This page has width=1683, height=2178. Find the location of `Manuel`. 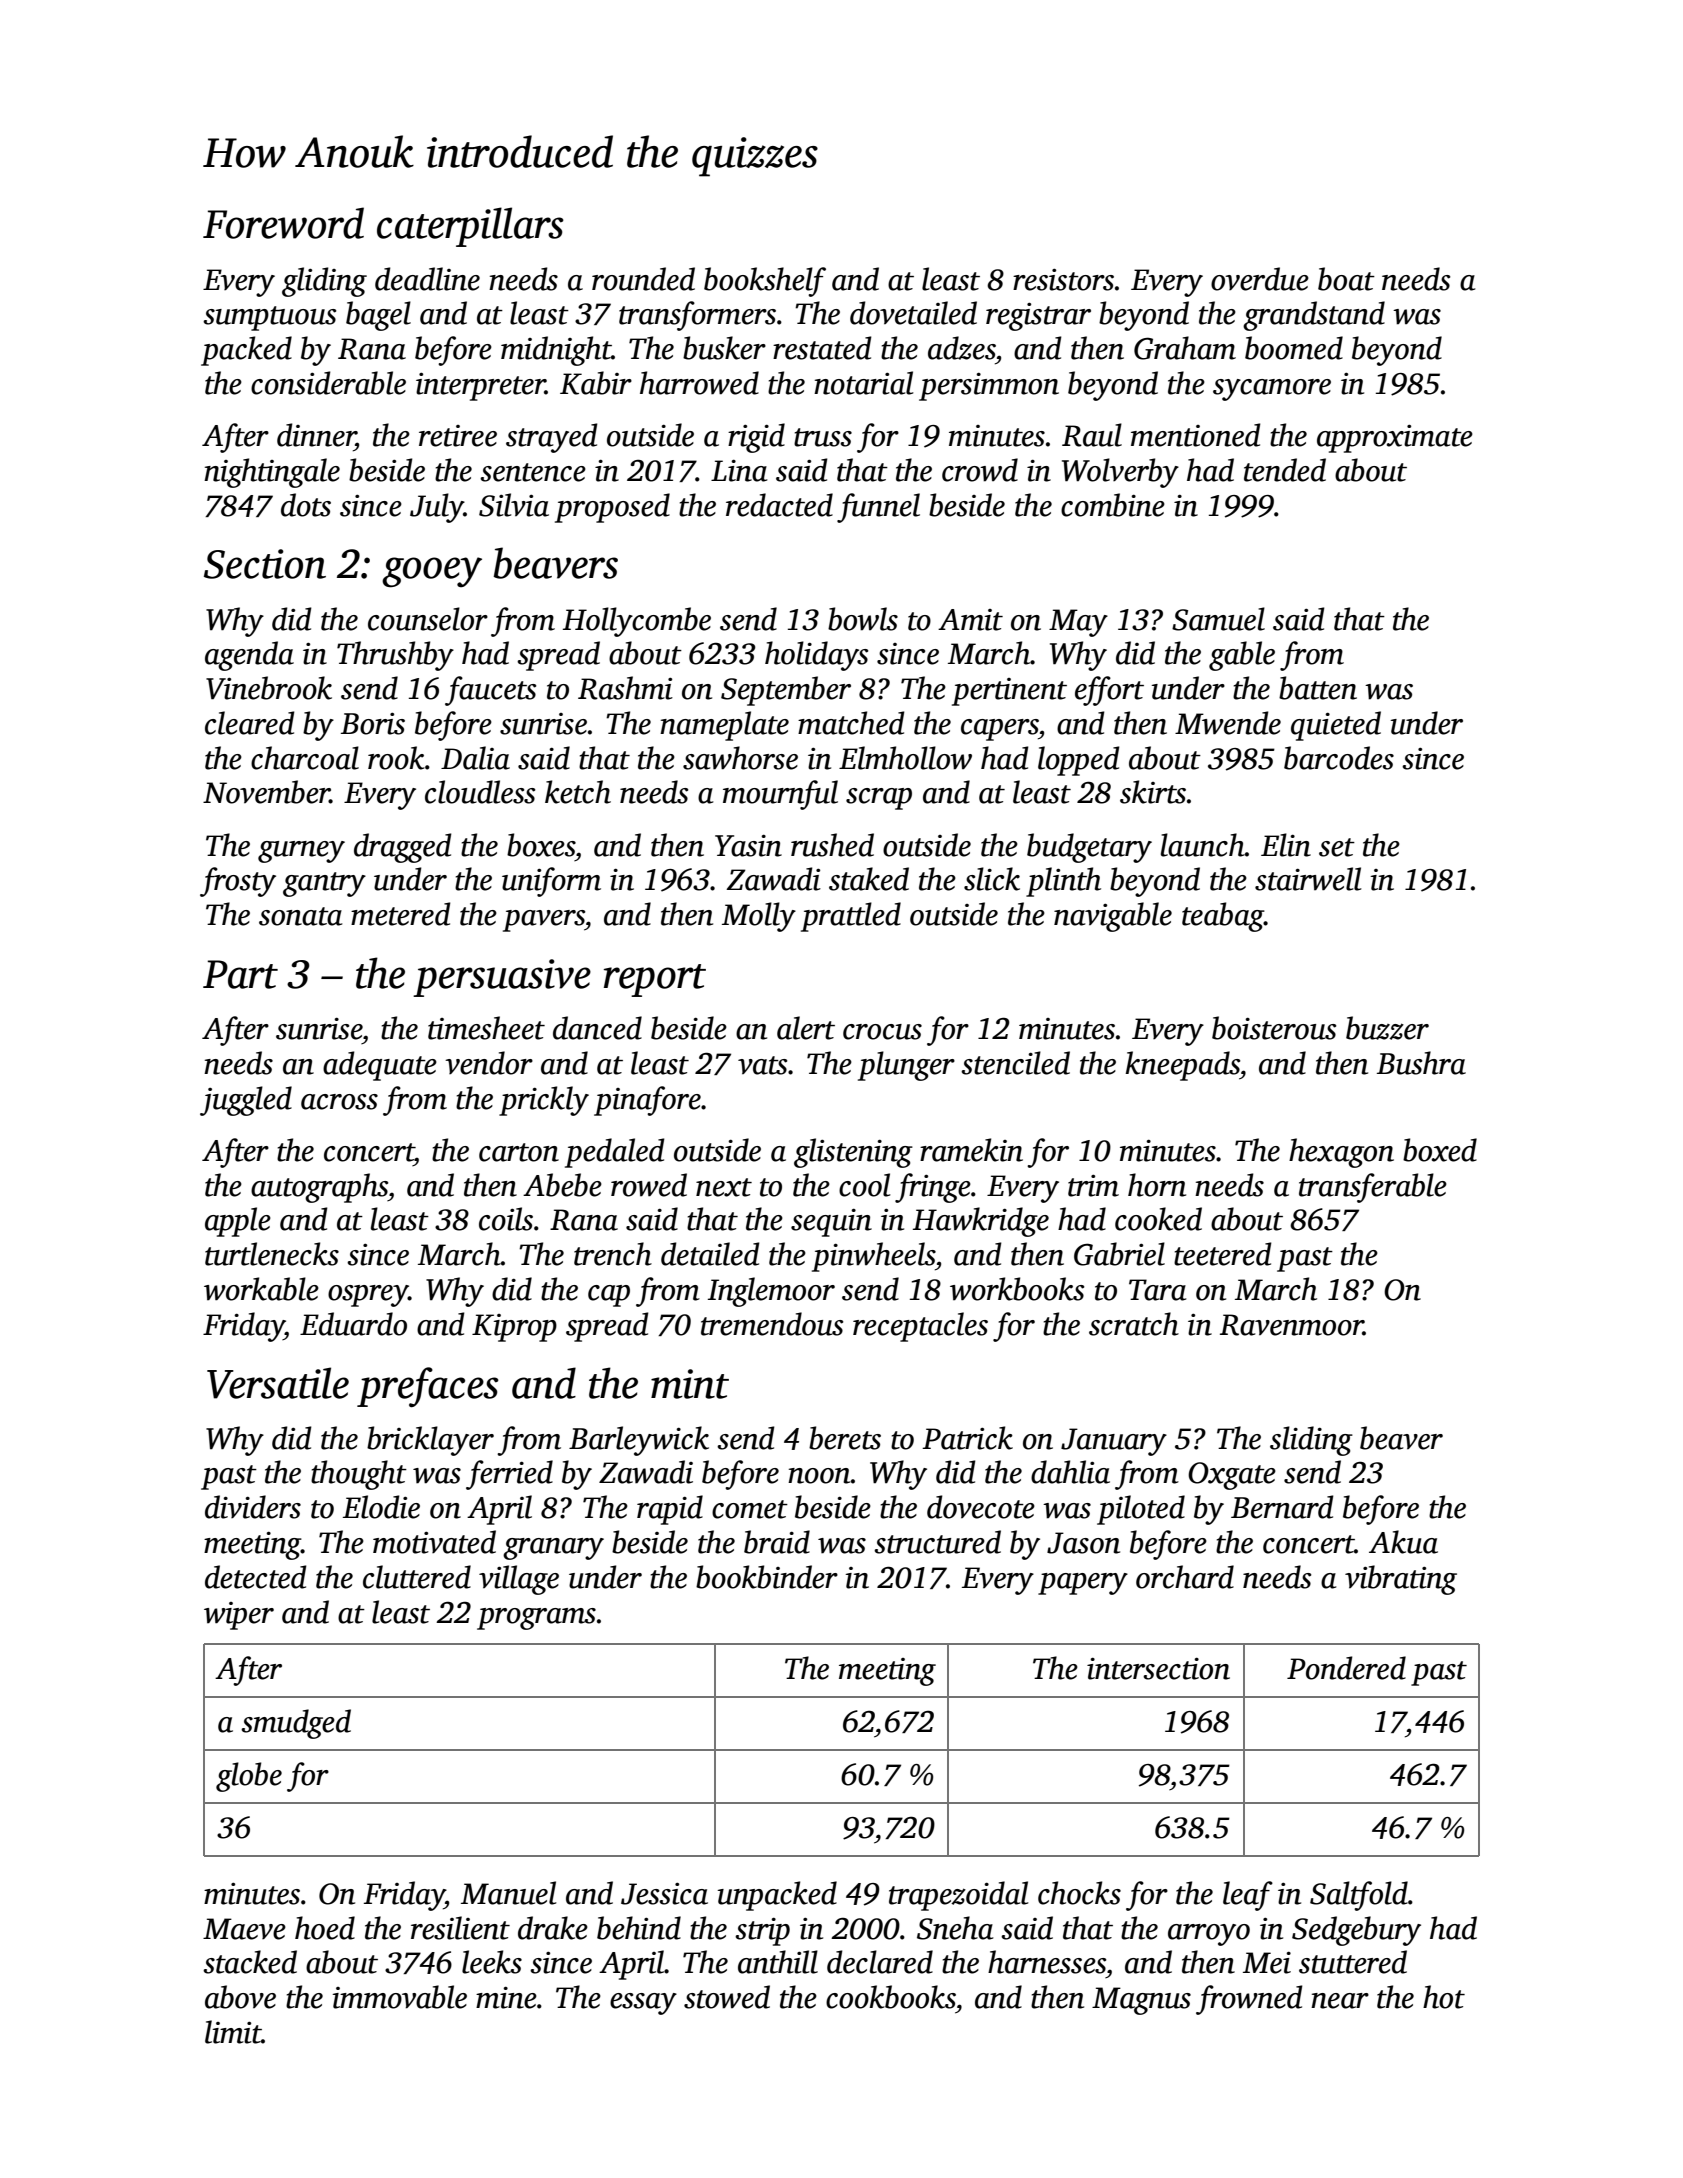

Manuel is located at coordinates (508, 1893).
